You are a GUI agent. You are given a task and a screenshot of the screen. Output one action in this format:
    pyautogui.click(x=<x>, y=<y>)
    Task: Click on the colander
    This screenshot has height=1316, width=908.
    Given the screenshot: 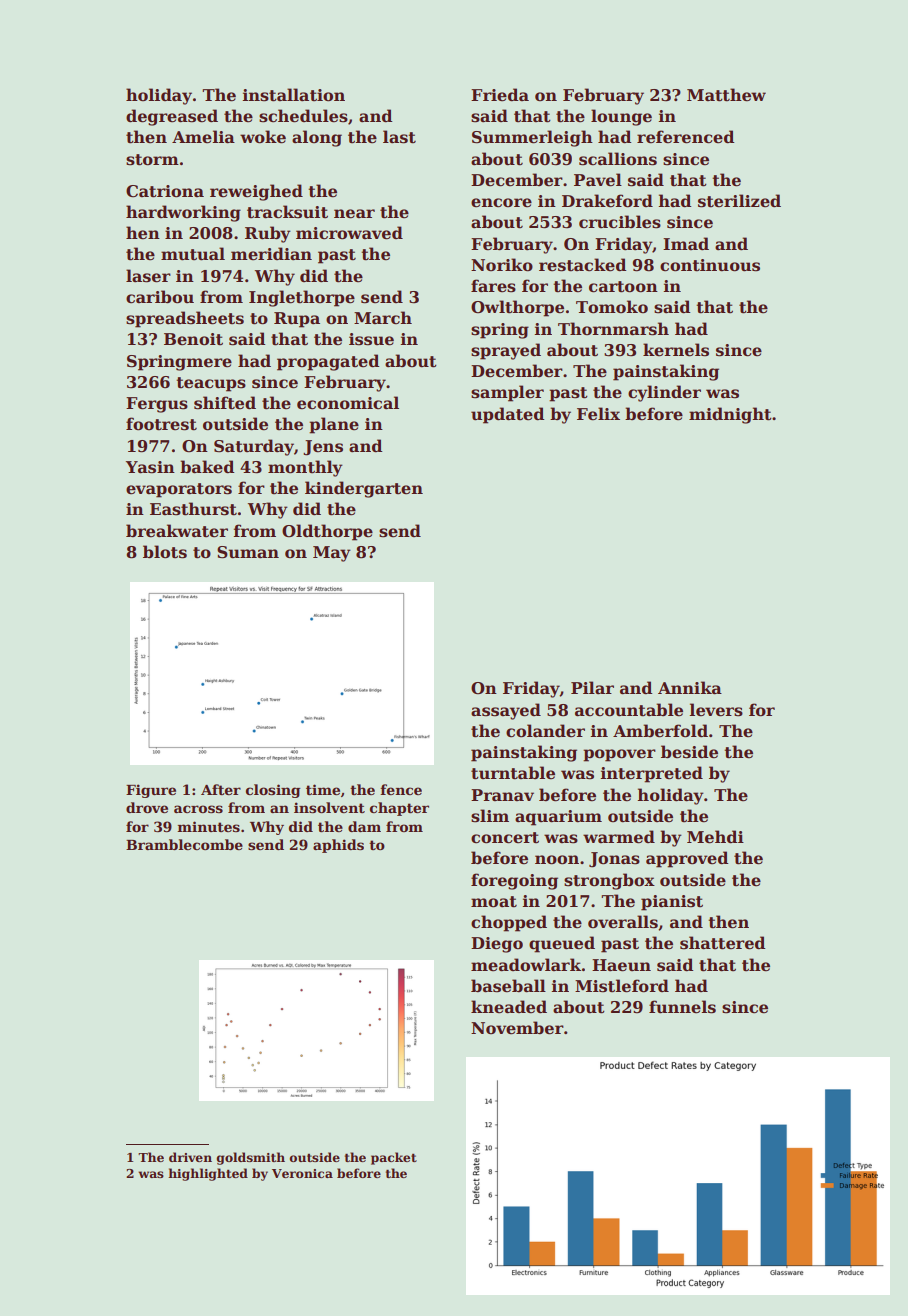 What is the action you would take?
    pyautogui.click(x=545, y=731)
